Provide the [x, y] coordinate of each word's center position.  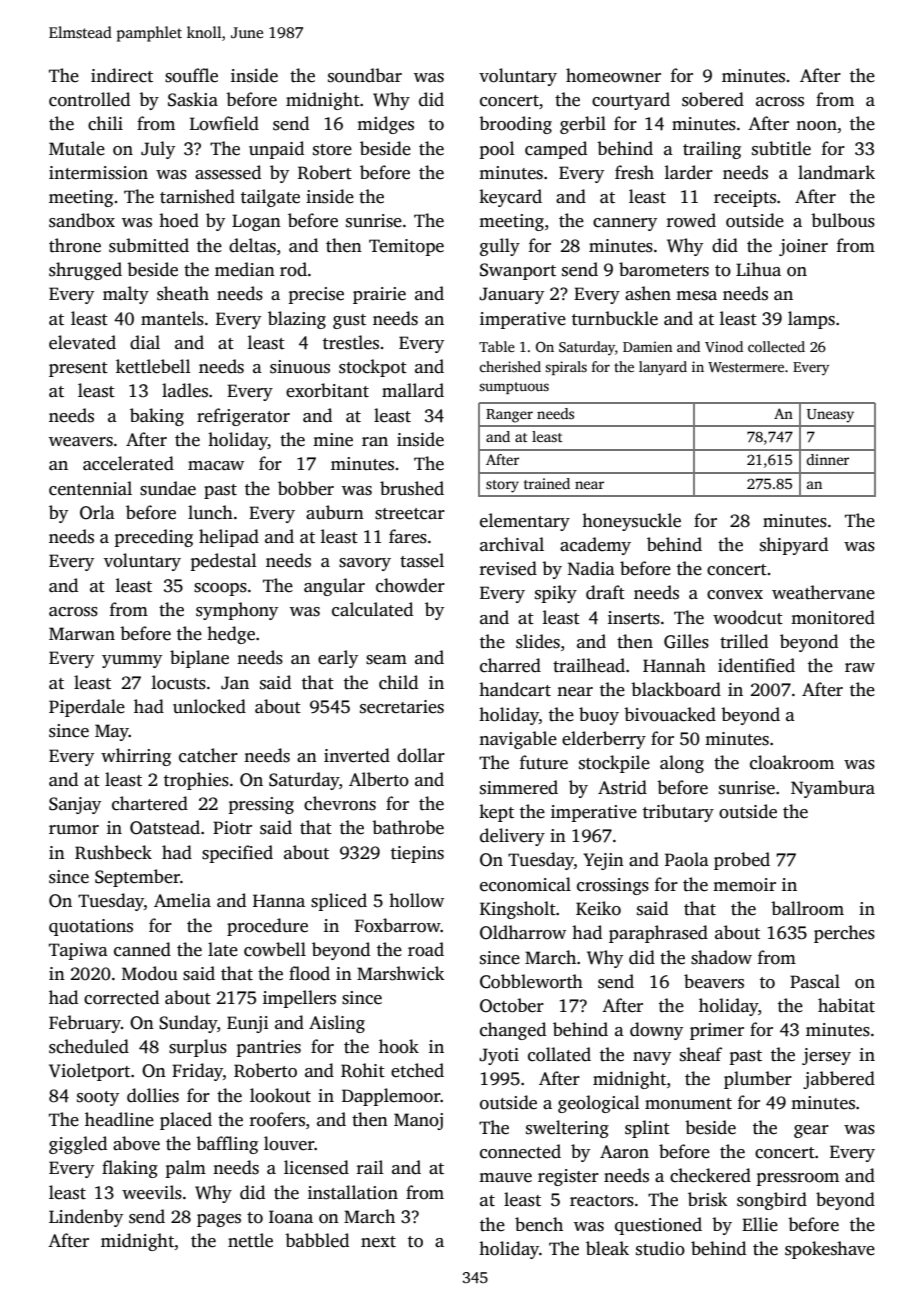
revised [508, 568]
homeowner [613, 75]
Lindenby [86, 1218]
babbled [317, 1240]
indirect [122, 75]
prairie [379, 295]
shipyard [794, 546]
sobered [713, 99]
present [78, 369]
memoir [744, 885]
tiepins [417, 854]
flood [309, 973]
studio [660, 1248]
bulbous [843, 220]
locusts [179, 682]
